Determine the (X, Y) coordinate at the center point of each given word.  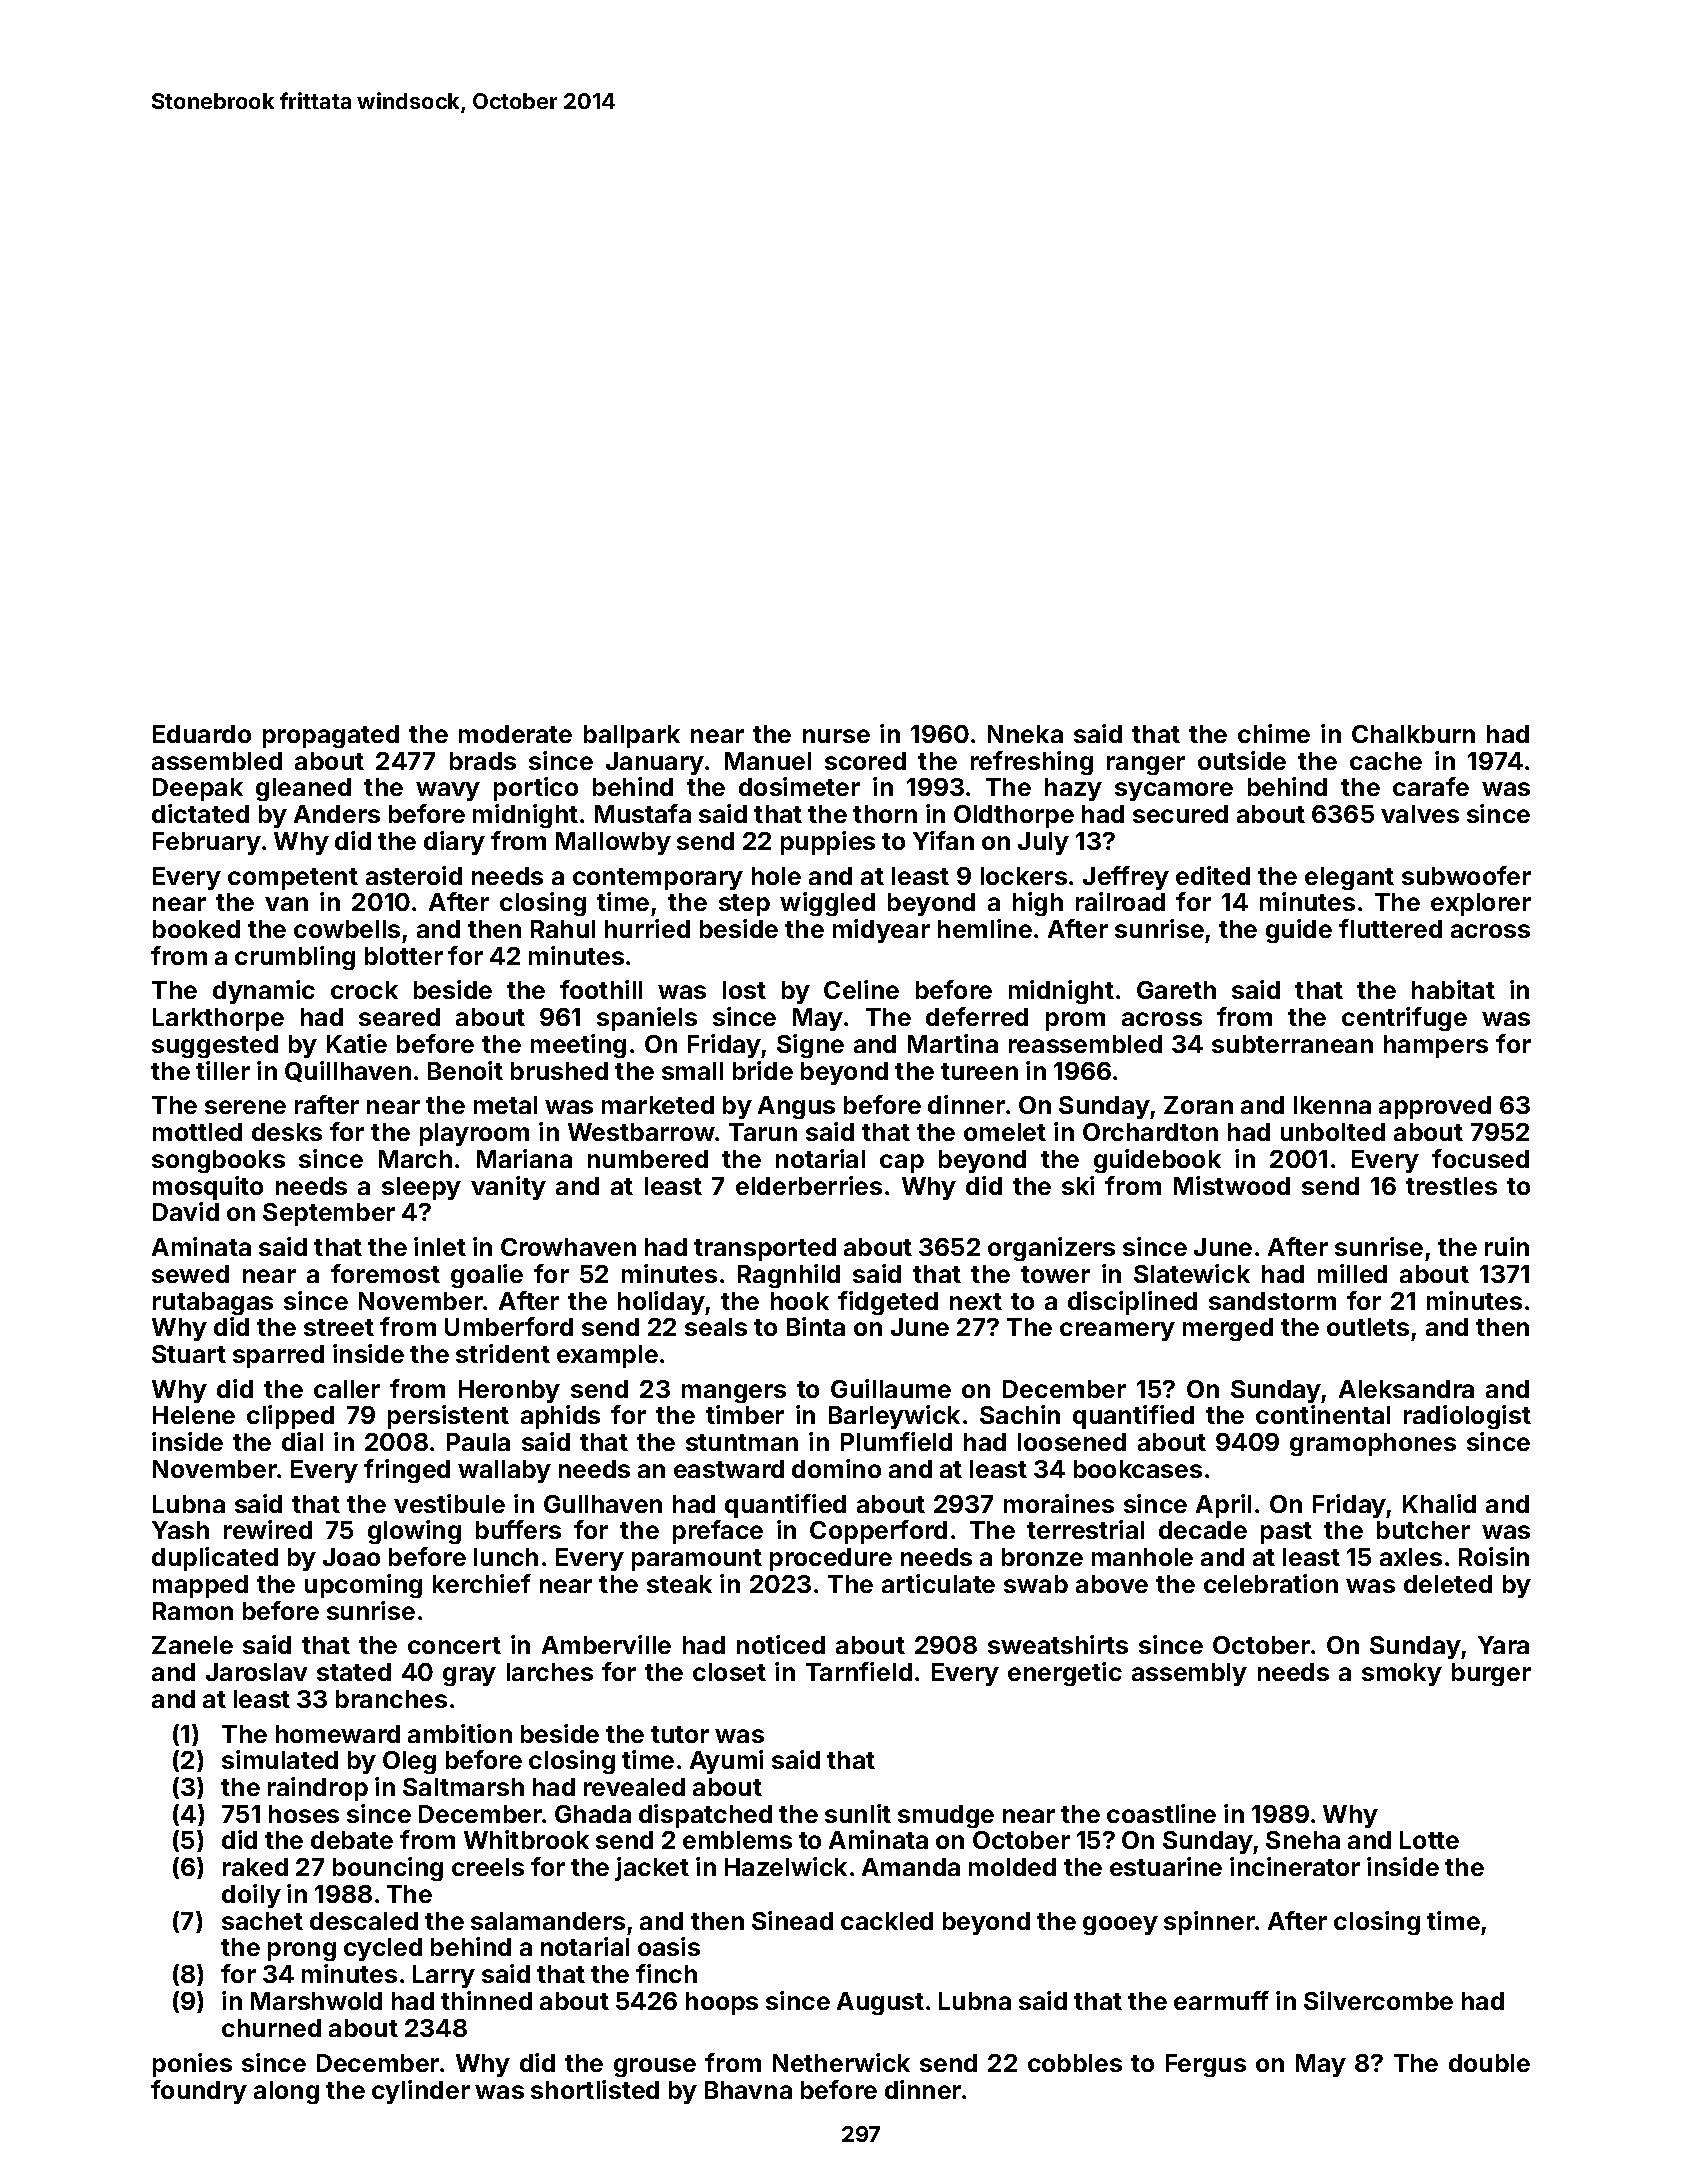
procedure (831, 1559)
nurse (836, 736)
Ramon (193, 1611)
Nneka (1025, 734)
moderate (515, 734)
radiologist (1467, 1417)
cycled (383, 1949)
